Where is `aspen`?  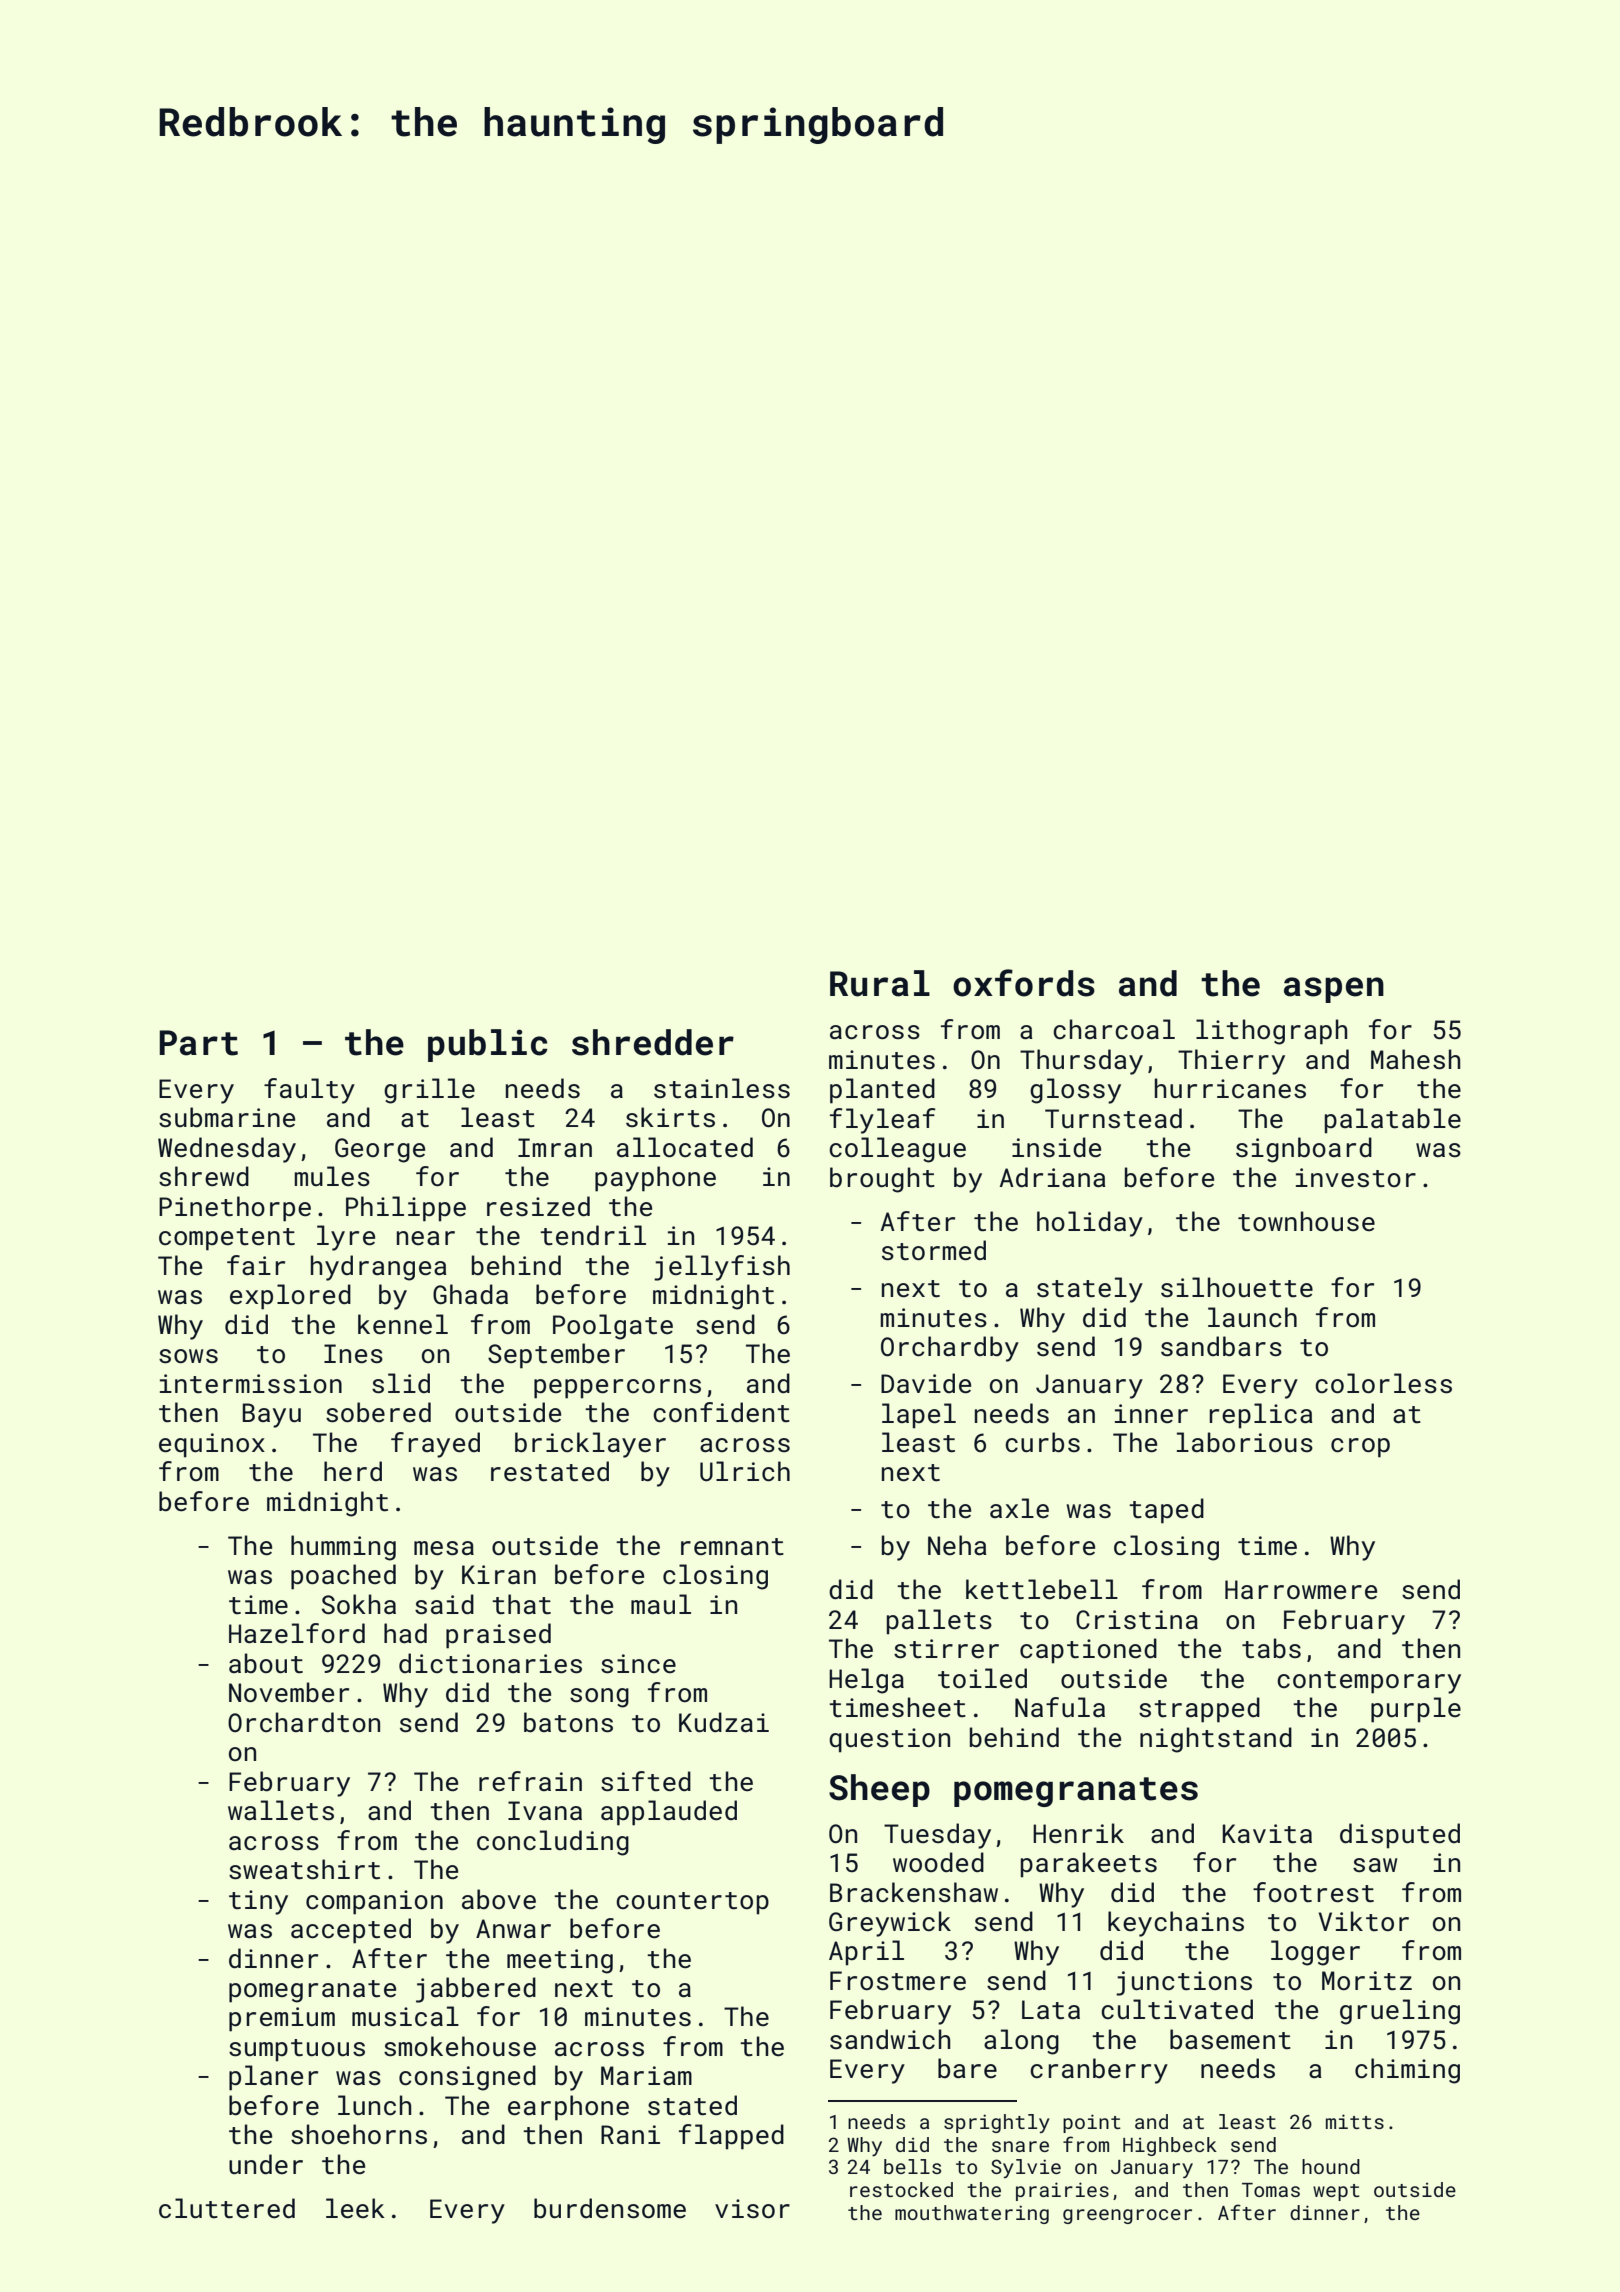
aspen is located at coordinates (1334, 990).
